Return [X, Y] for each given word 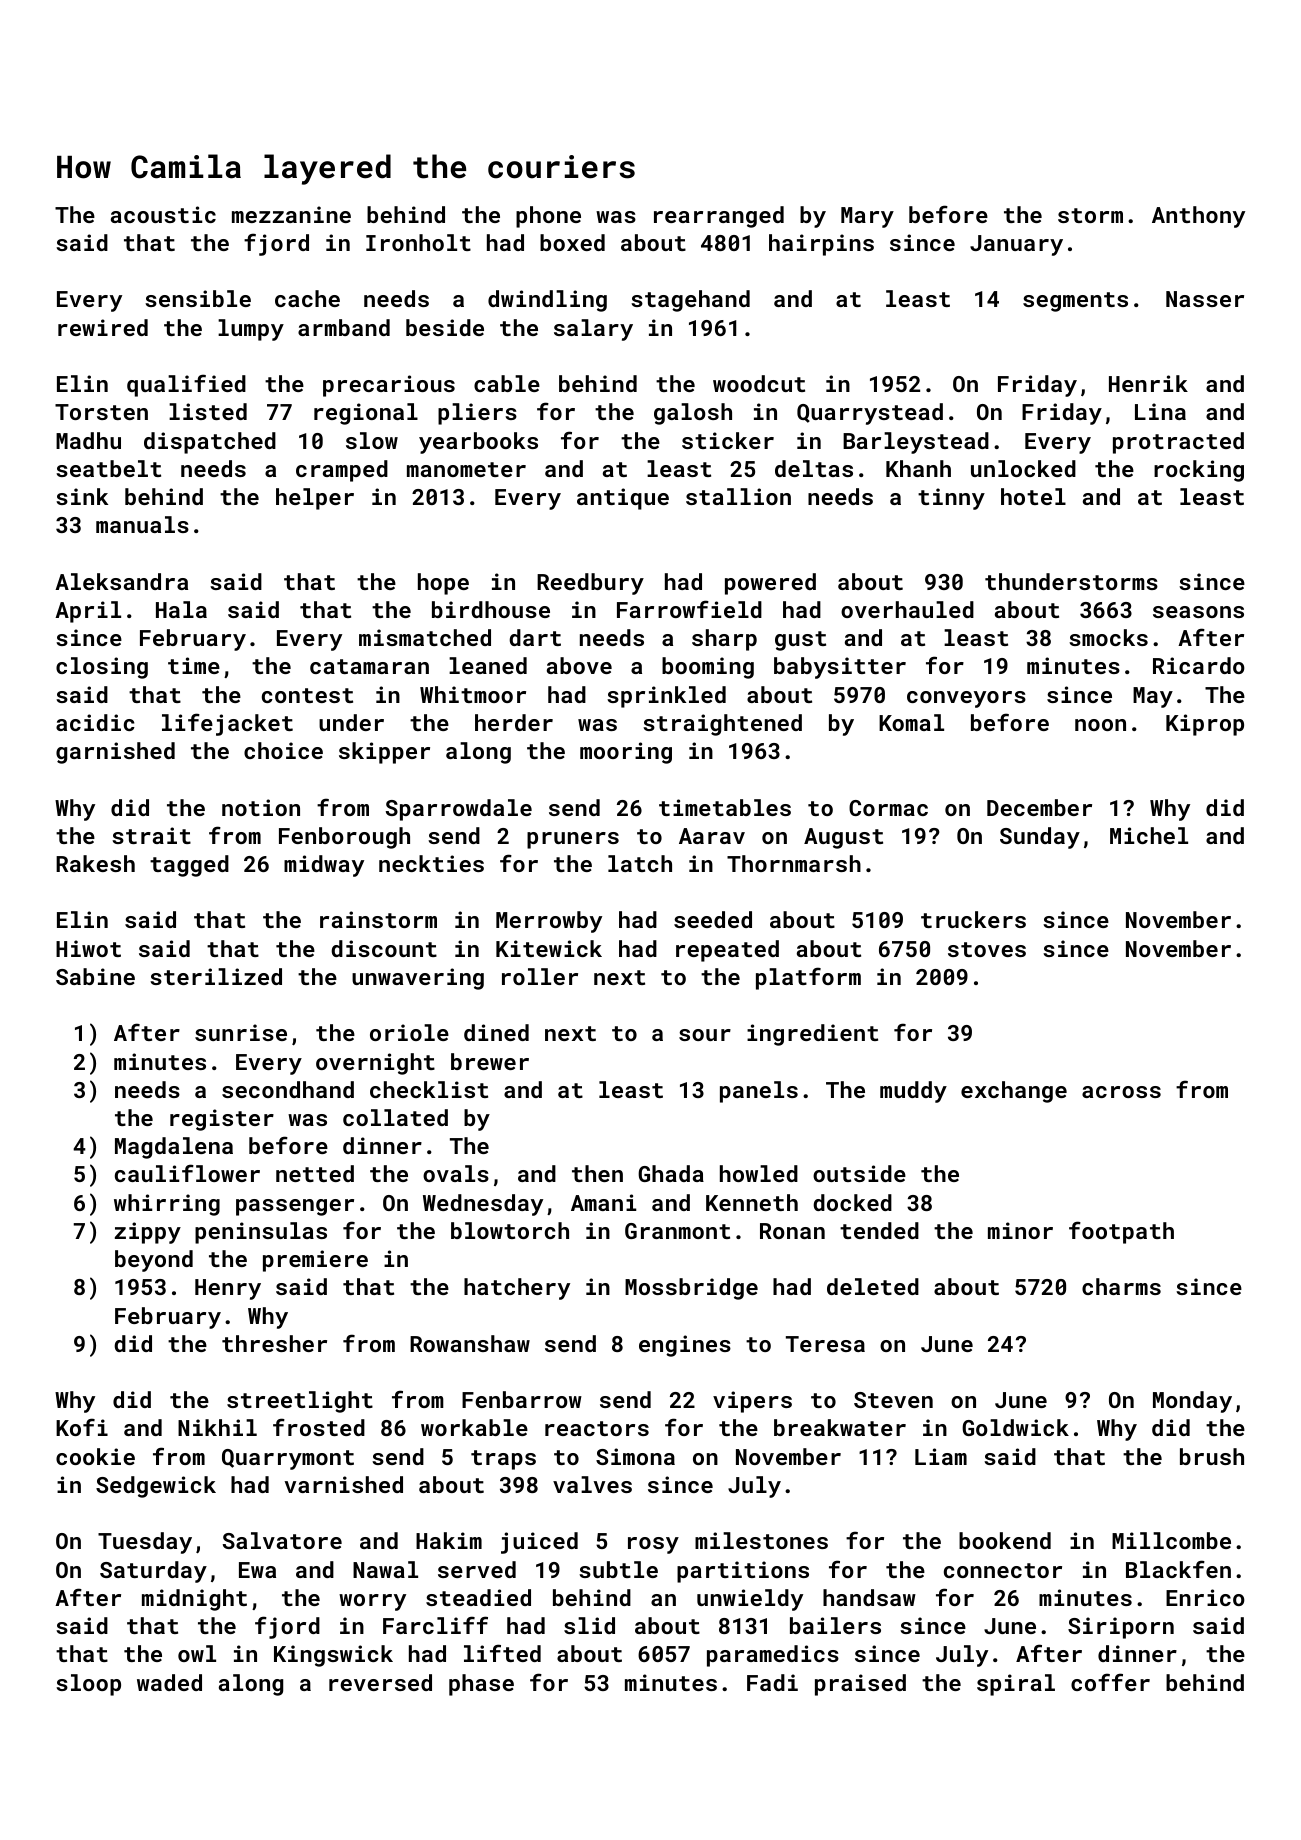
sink [82, 496]
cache [307, 298]
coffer [1110, 1682]
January [1016, 245]
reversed [380, 1682]
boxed [572, 242]
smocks [1108, 637]
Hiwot [88, 948]
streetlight [300, 1402]
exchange [1014, 1092]
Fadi [772, 1682]
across [1121, 1092]
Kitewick [549, 948]
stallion [738, 496]
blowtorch [510, 1230]
